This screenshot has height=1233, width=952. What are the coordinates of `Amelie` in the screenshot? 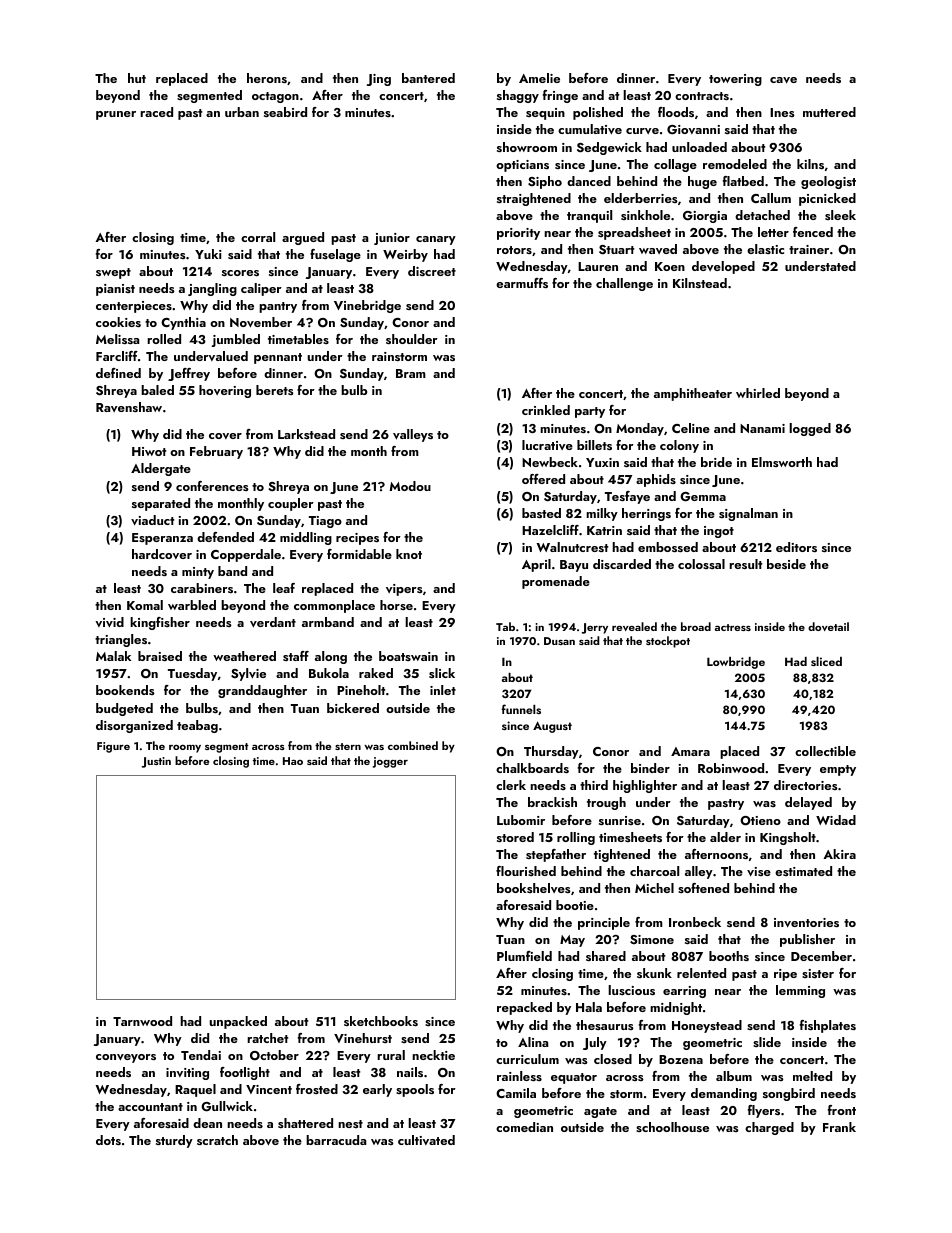 It's located at (539, 78).
